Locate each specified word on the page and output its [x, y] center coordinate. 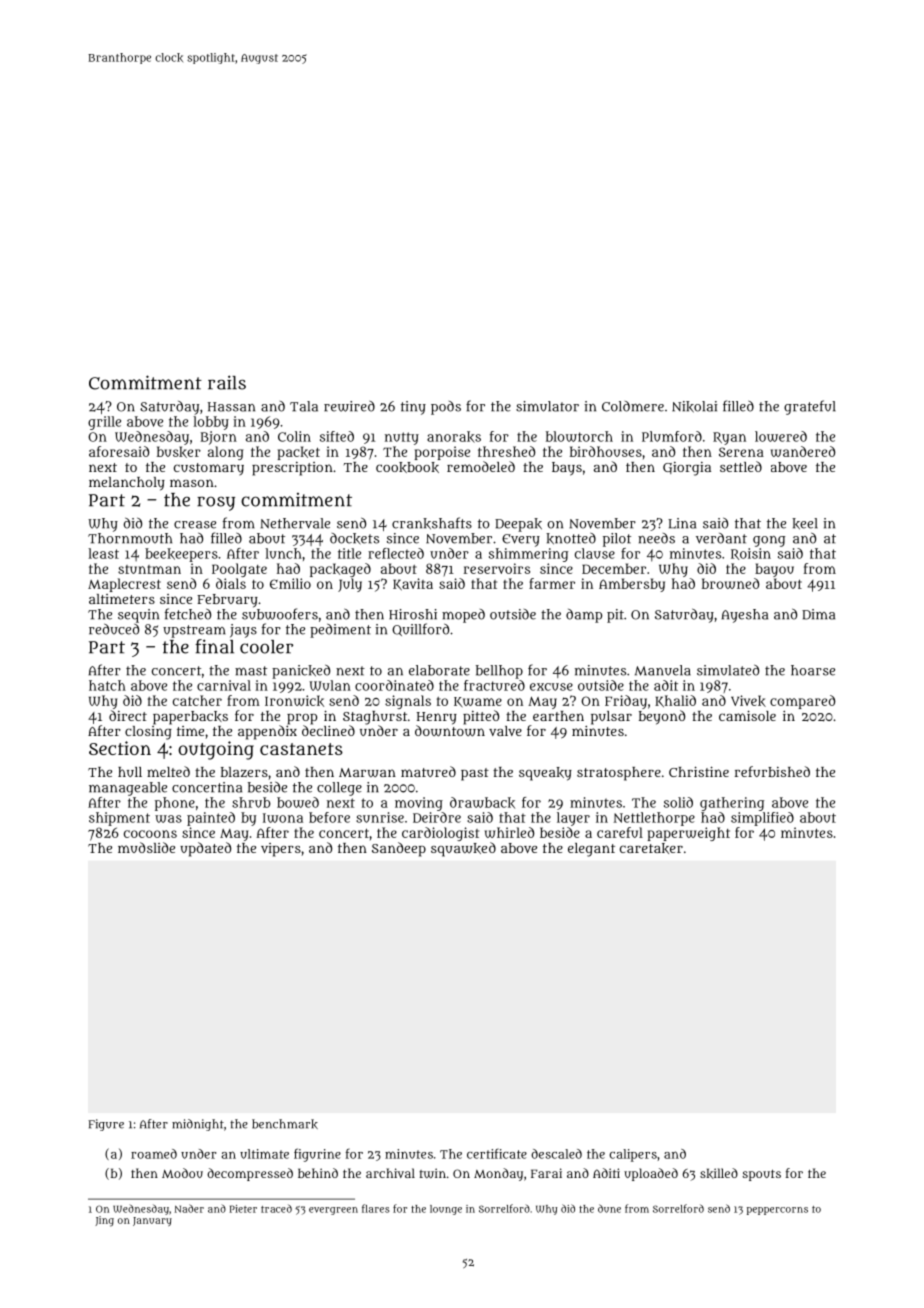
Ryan [729, 438]
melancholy [127, 484]
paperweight [689, 834]
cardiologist [440, 834]
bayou [774, 570]
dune [609, 1208]
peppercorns [777, 1211]
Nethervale [295, 523]
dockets [354, 539]
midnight [198, 1125]
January [152, 1221]
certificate [497, 1154]
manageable [128, 789]
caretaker [651, 848]
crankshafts [432, 523]
